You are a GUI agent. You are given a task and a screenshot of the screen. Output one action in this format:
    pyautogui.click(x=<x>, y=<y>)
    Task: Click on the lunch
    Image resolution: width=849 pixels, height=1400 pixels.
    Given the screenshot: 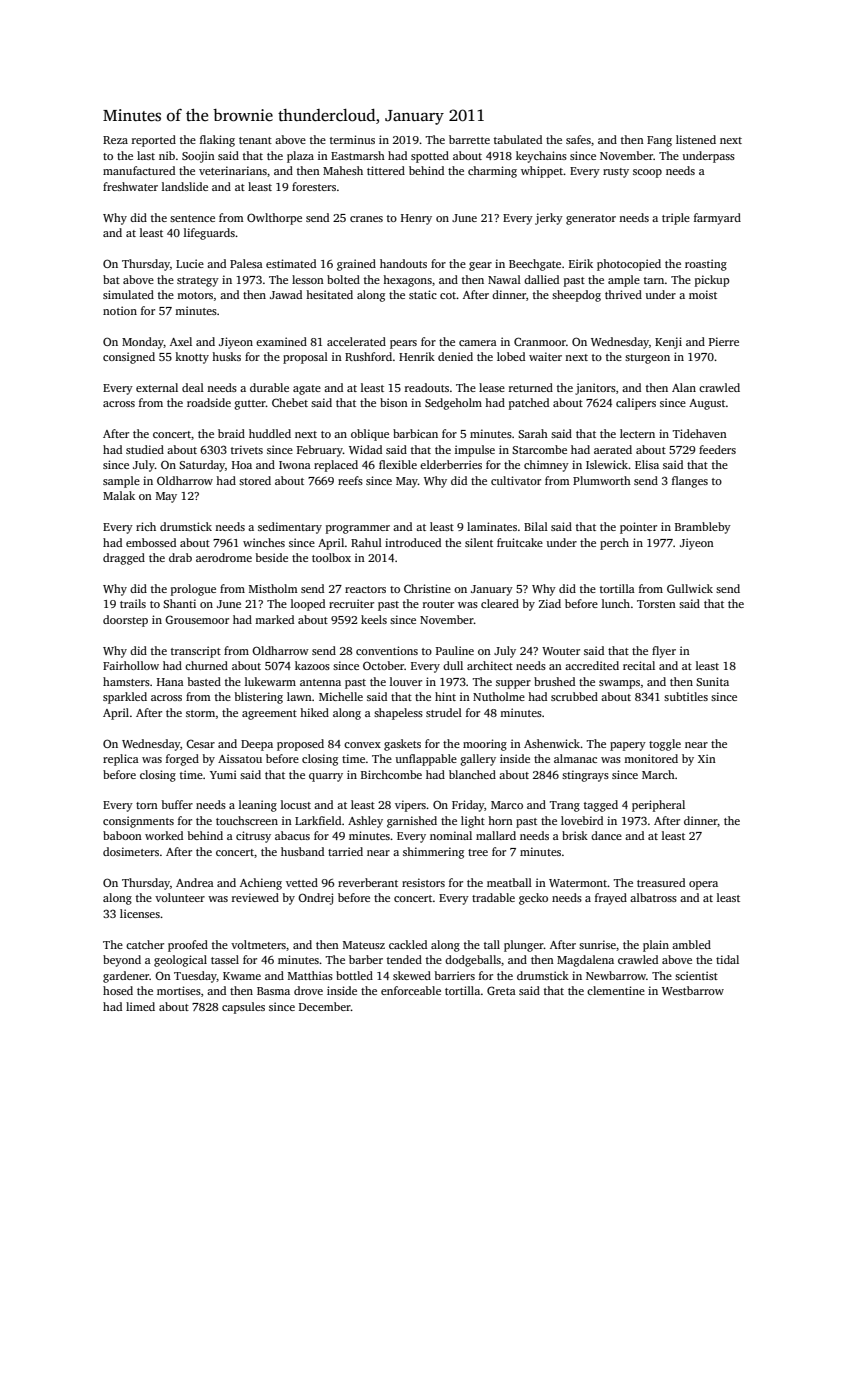 What is the action you would take?
    pyautogui.click(x=616, y=603)
